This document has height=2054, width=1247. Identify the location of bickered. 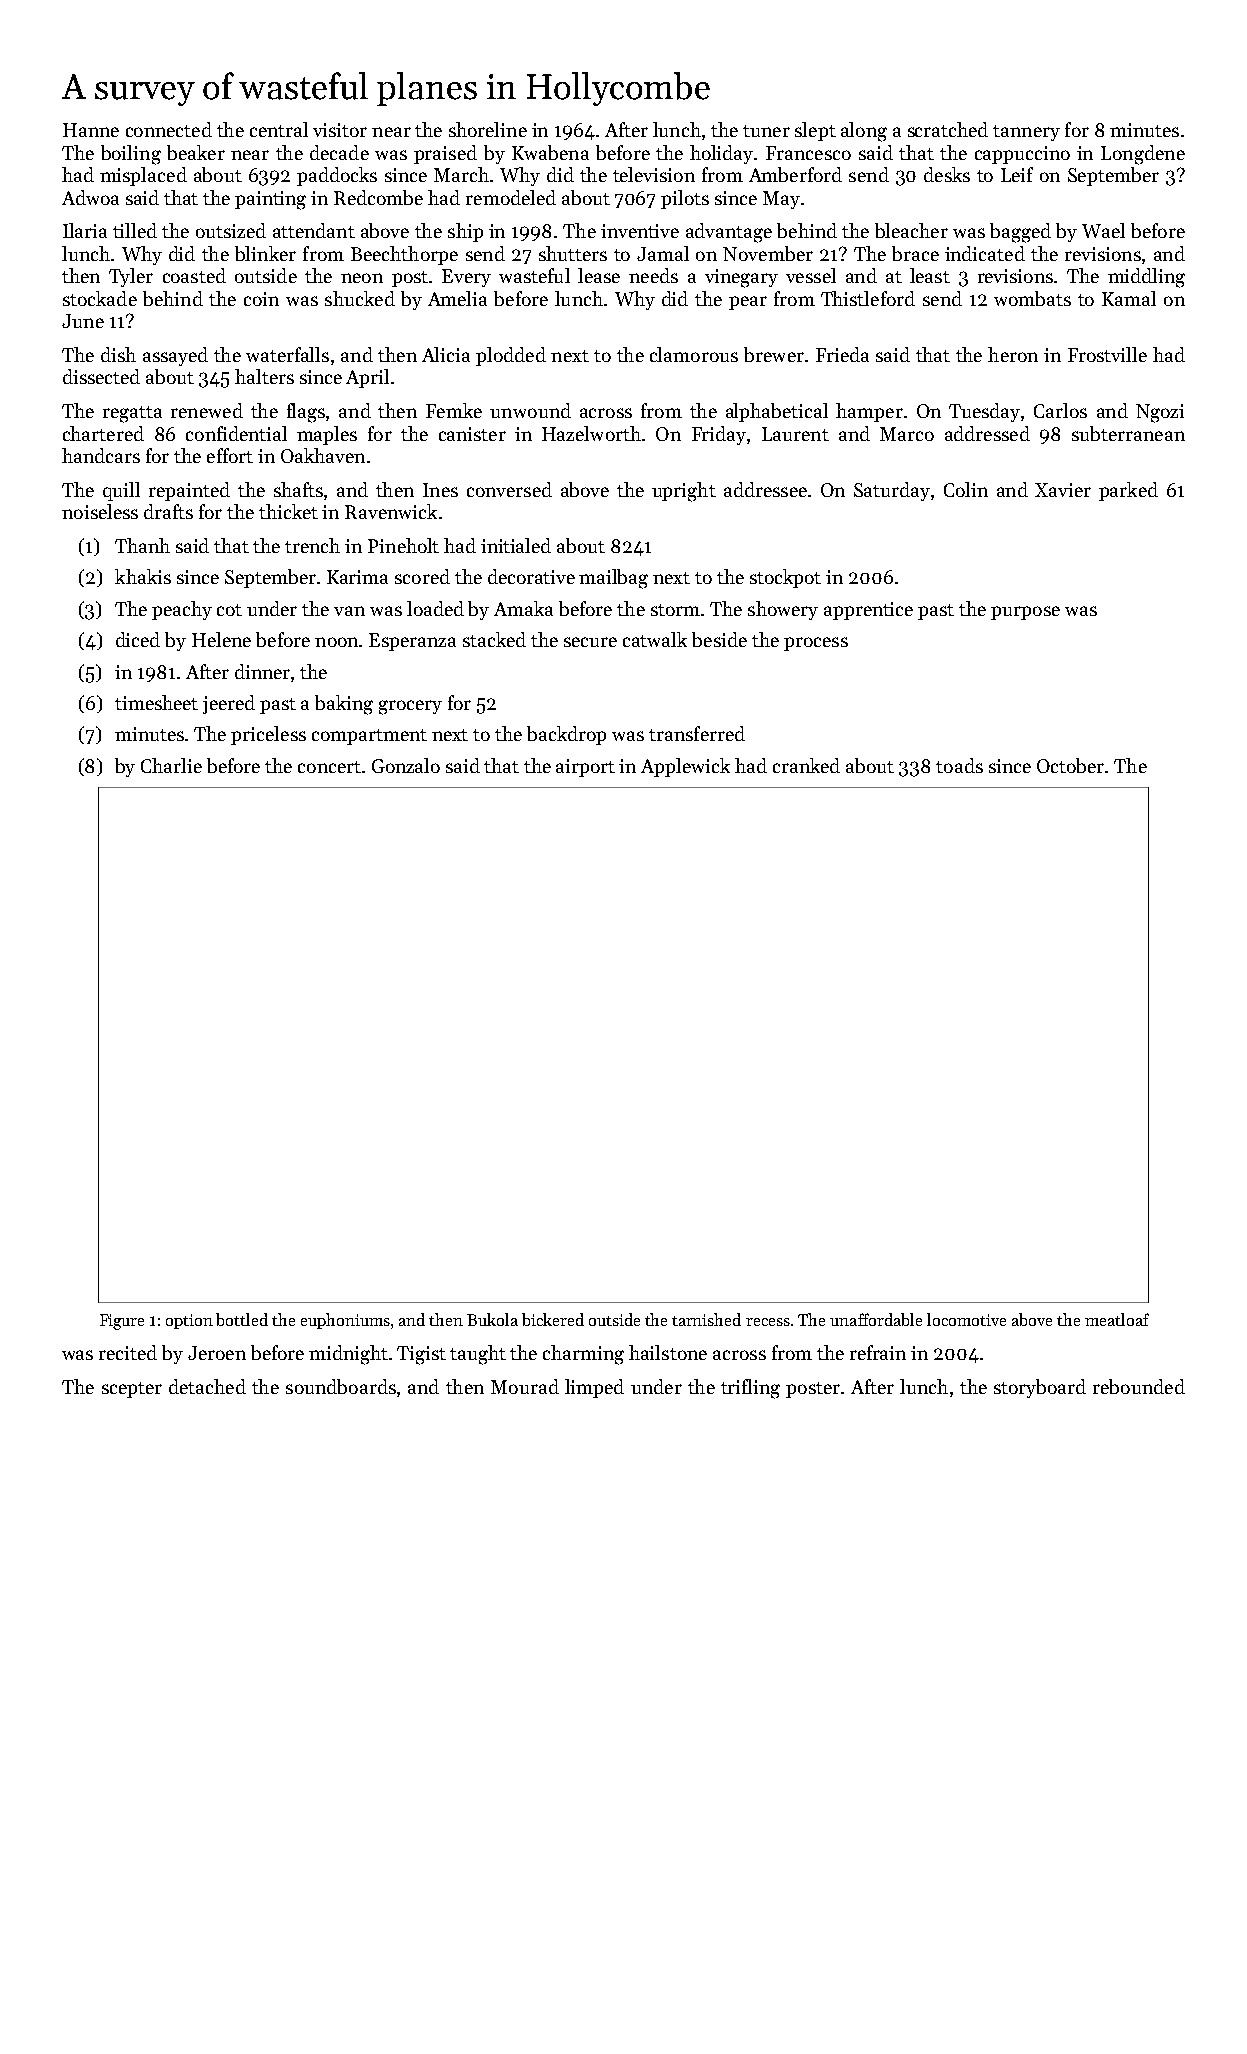
(553, 1319).
